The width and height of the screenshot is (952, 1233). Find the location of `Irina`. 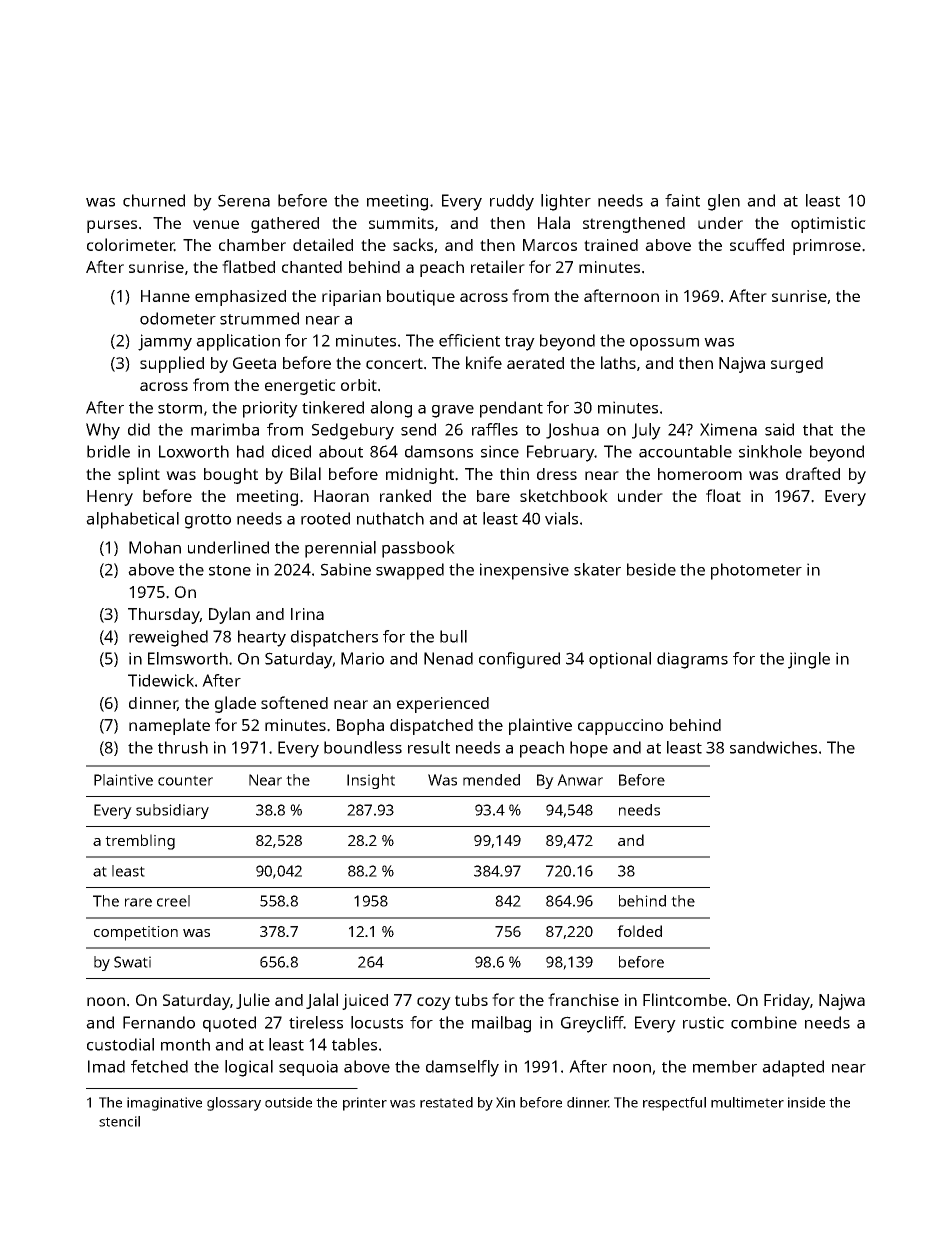

Irina is located at coordinates (307, 614).
